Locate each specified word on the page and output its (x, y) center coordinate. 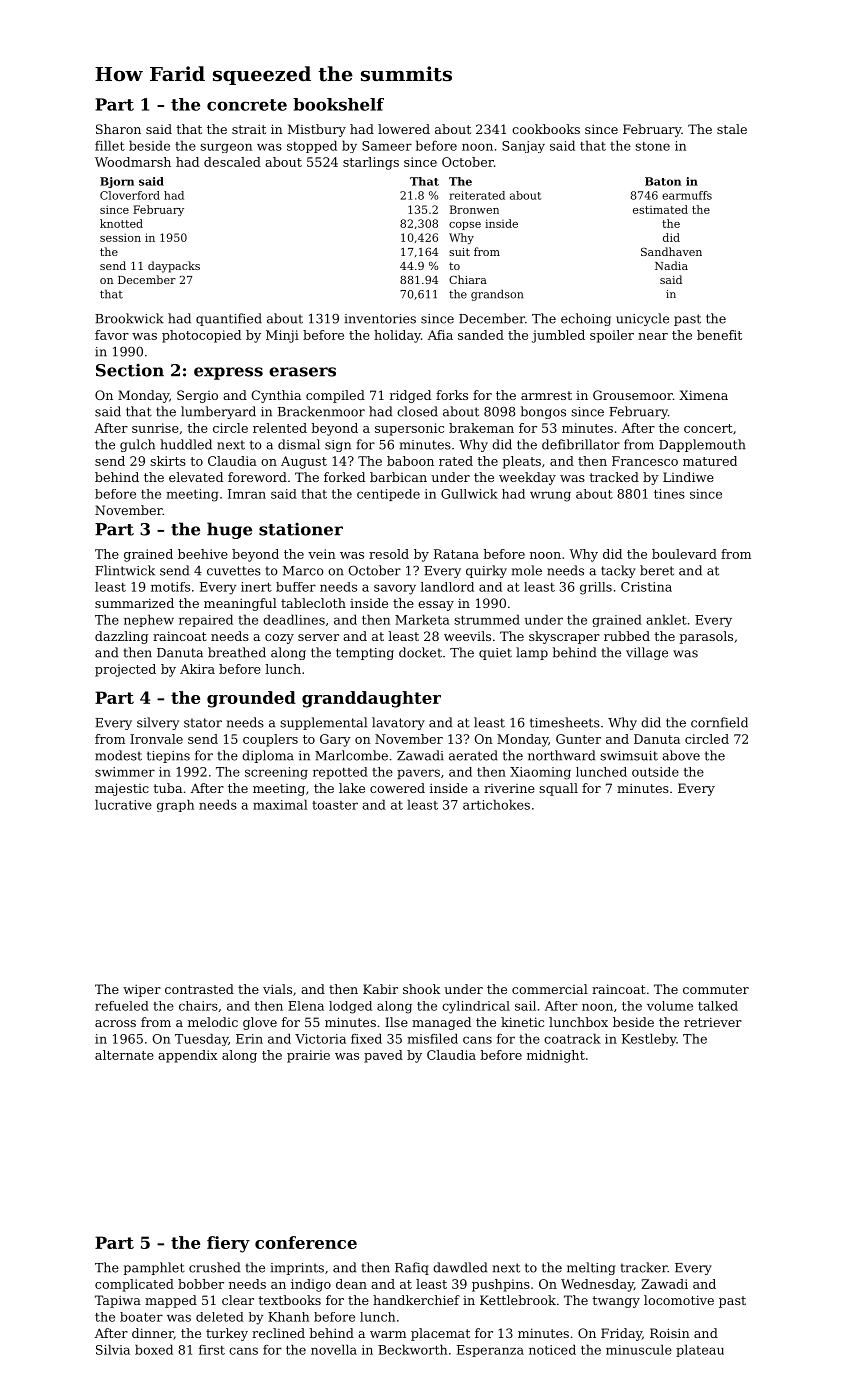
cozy (279, 639)
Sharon (118, 129)
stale (732, 129)
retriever (713, 1022)
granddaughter (371, 699)
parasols (706, 637)
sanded (481, 335)
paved (383, 1056)
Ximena (703, 395)
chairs (198, 1006)
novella (334, 1349)
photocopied (201, 336)
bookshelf (338, 104)
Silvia (113, 1349)
